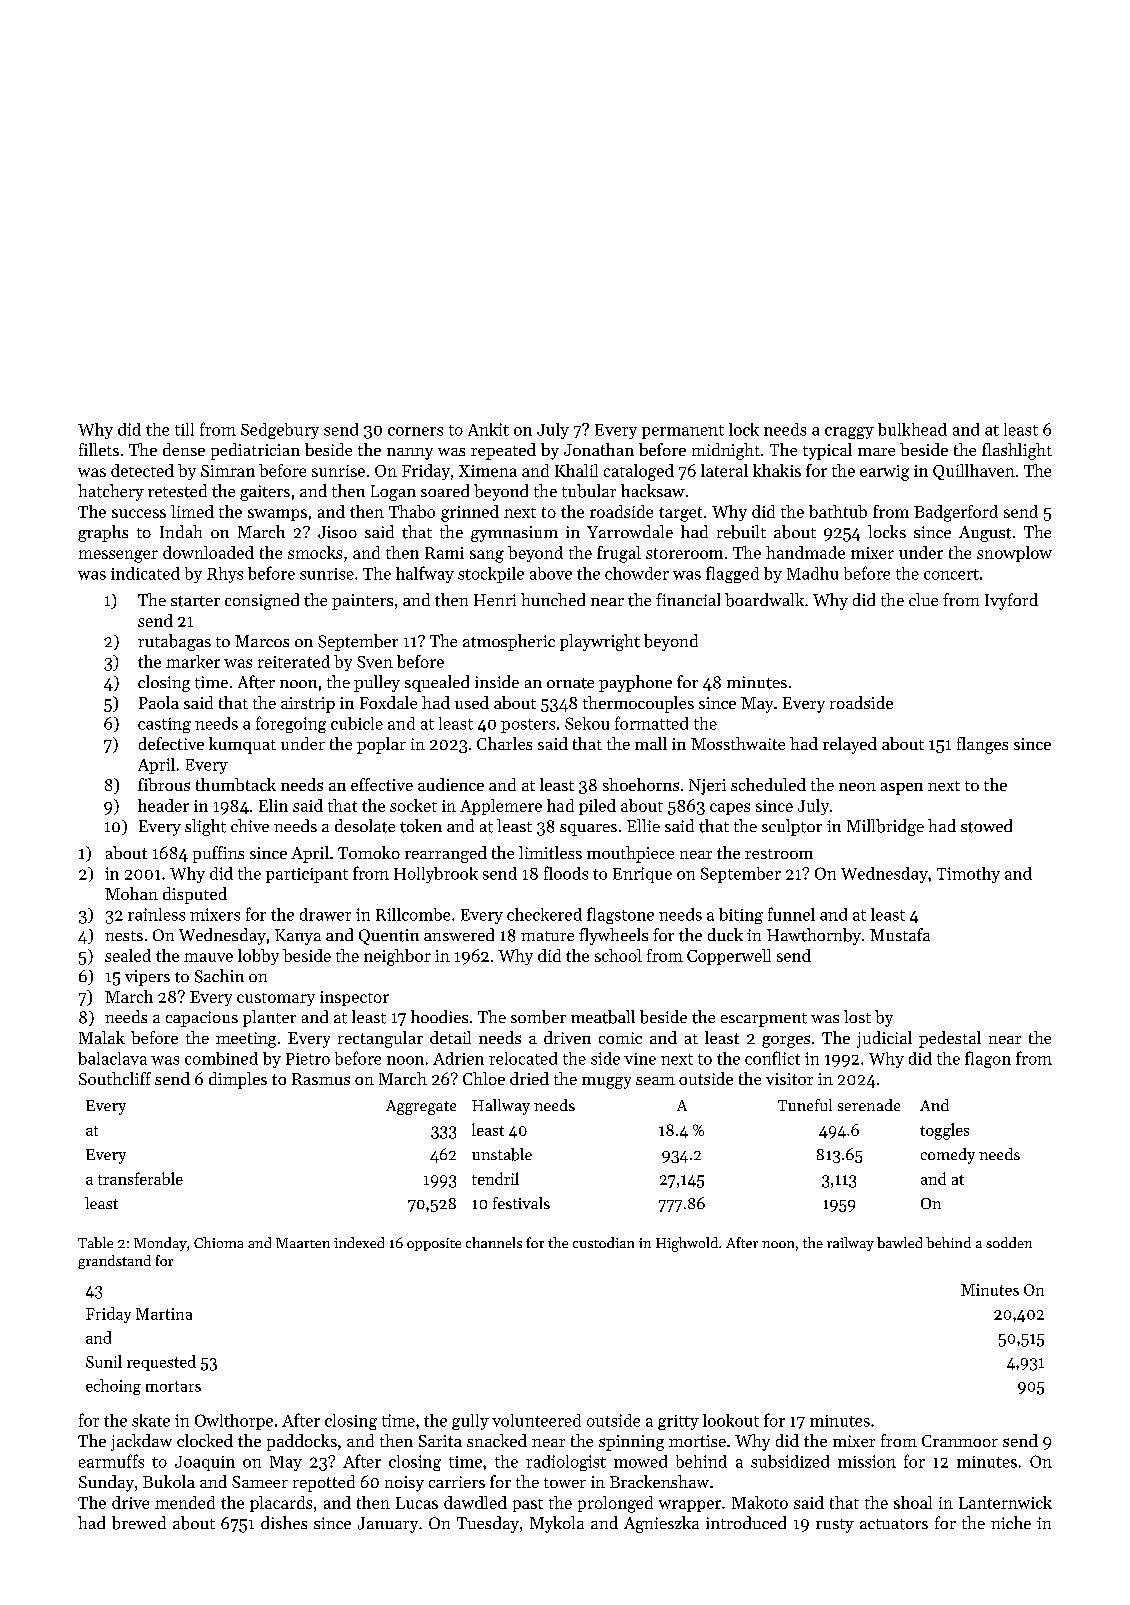  What do you see at coordinates (131, 893) in the screenshot?
I see `Mohan` at bounding box center [131, 893].
